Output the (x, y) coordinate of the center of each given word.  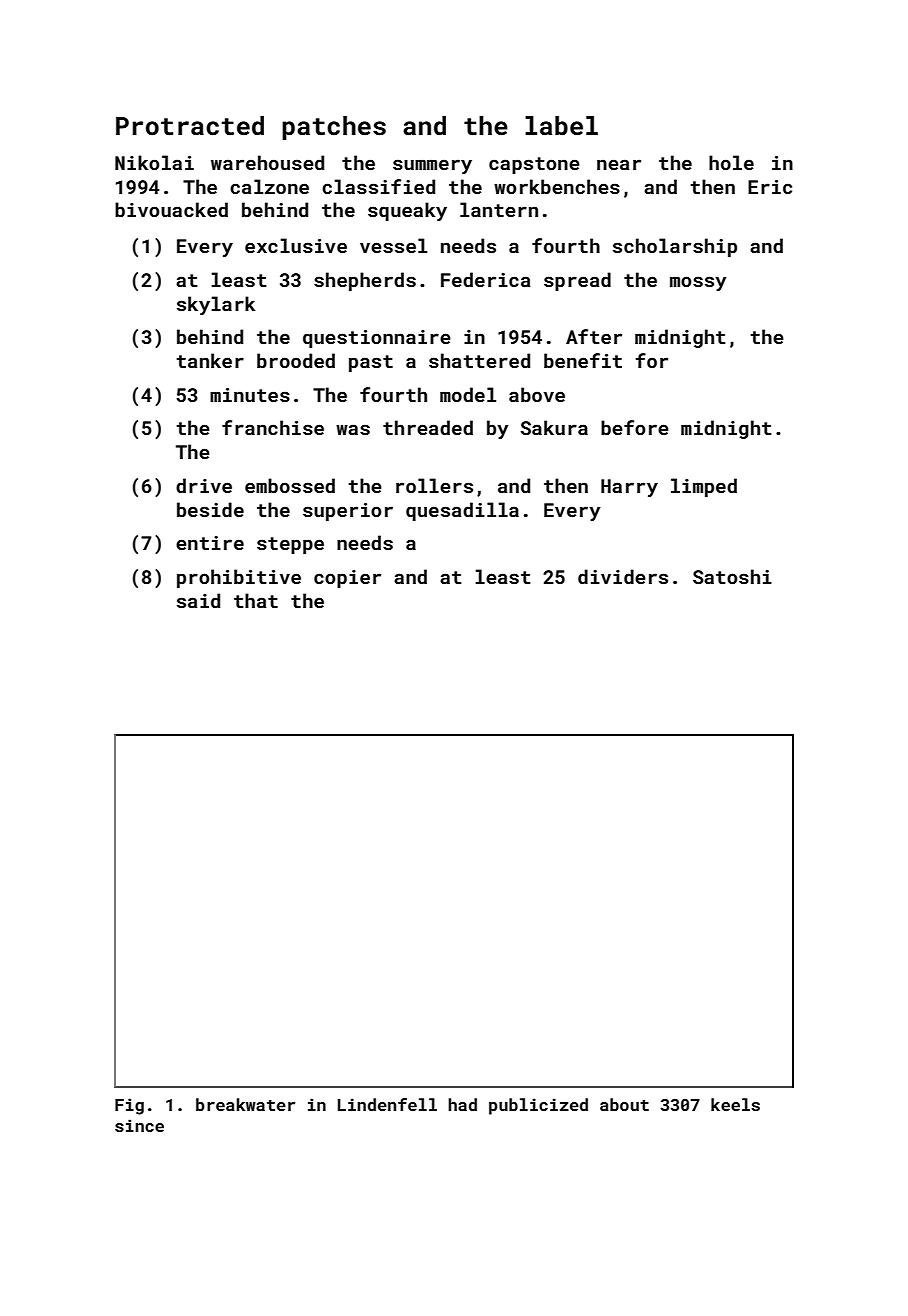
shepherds (365, 281)
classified (378, 186)
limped (704, 487)
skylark (216, 305)
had (462, 1104)
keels (735, 1104)
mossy (698, 283)
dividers (623, 576)
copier (347, 579)
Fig (129, 1106)
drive (204, 485)
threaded (428, 427)
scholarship (675, 247)
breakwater (245, 1104)
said (198, 600)
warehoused (267, 162)
